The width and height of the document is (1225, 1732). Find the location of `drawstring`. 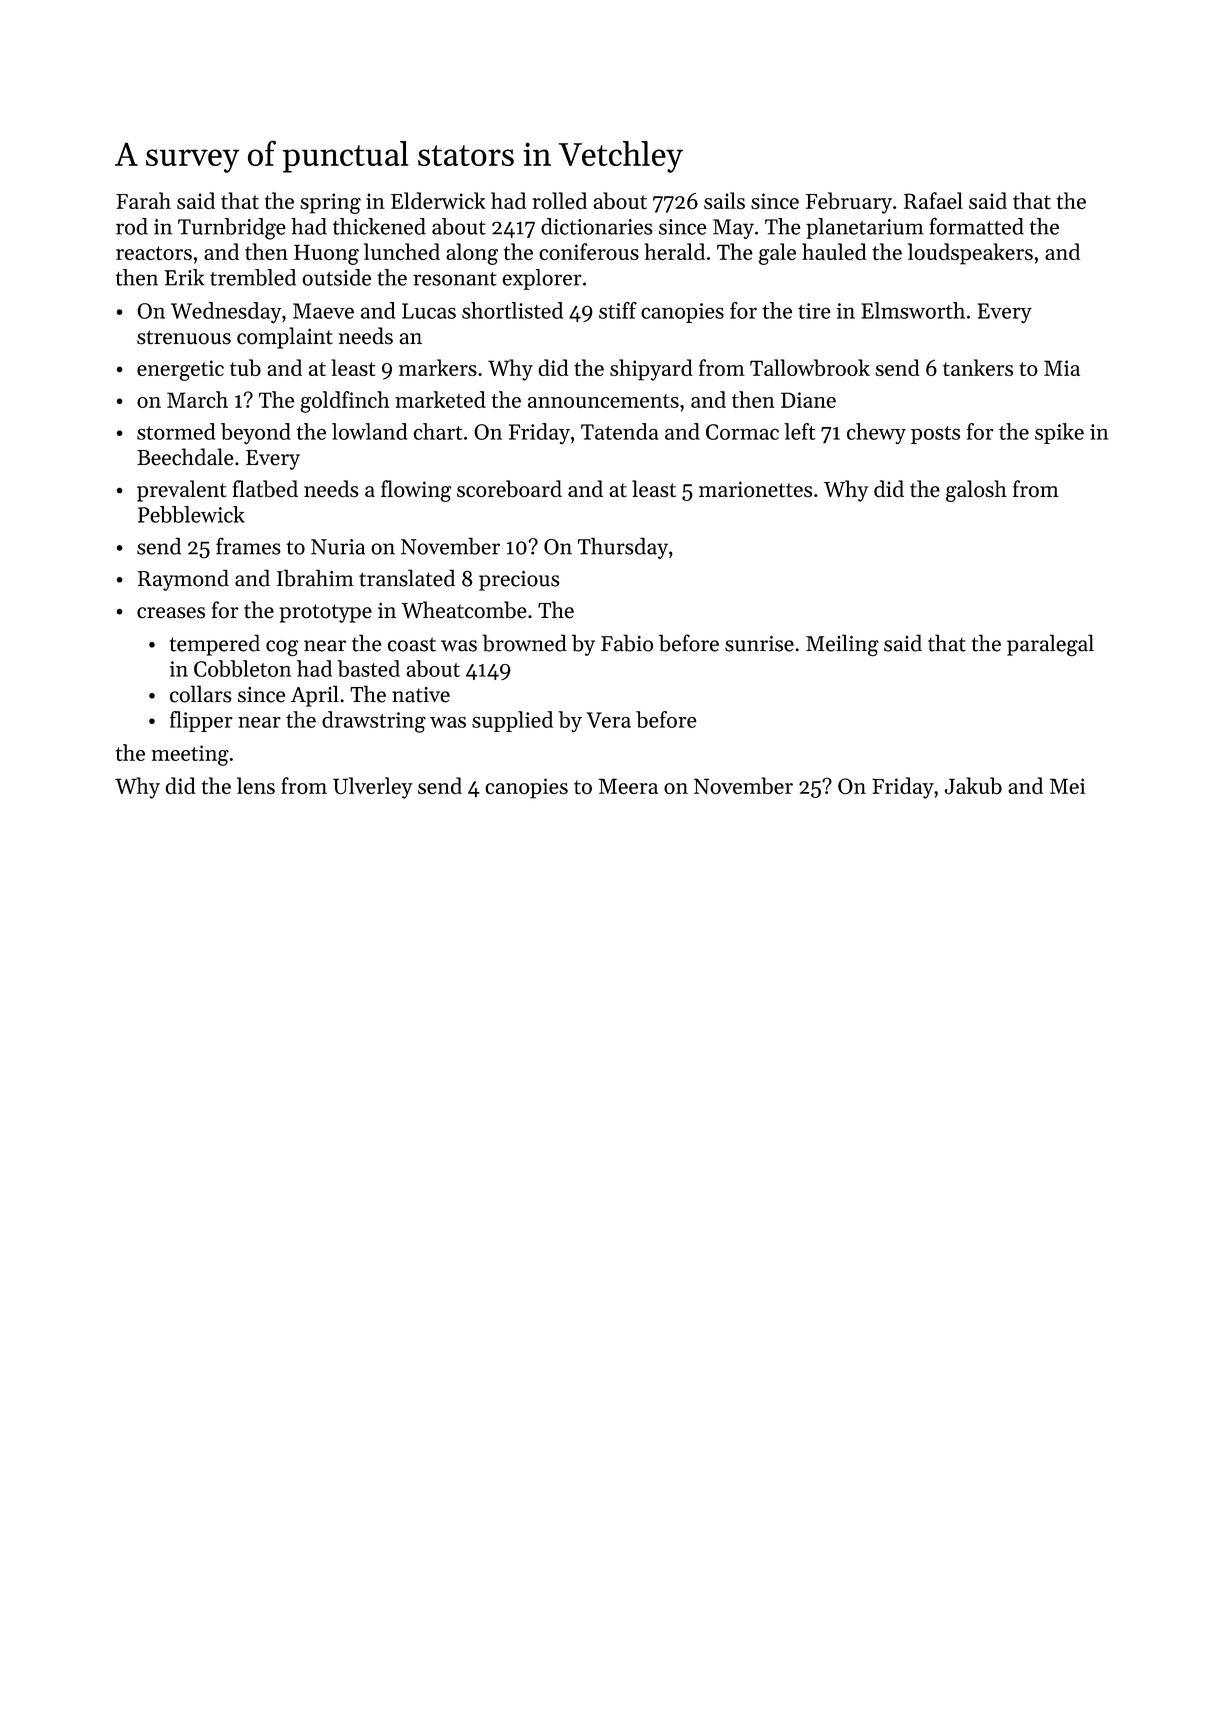

drawstring is located at coordinates (374, 722).
